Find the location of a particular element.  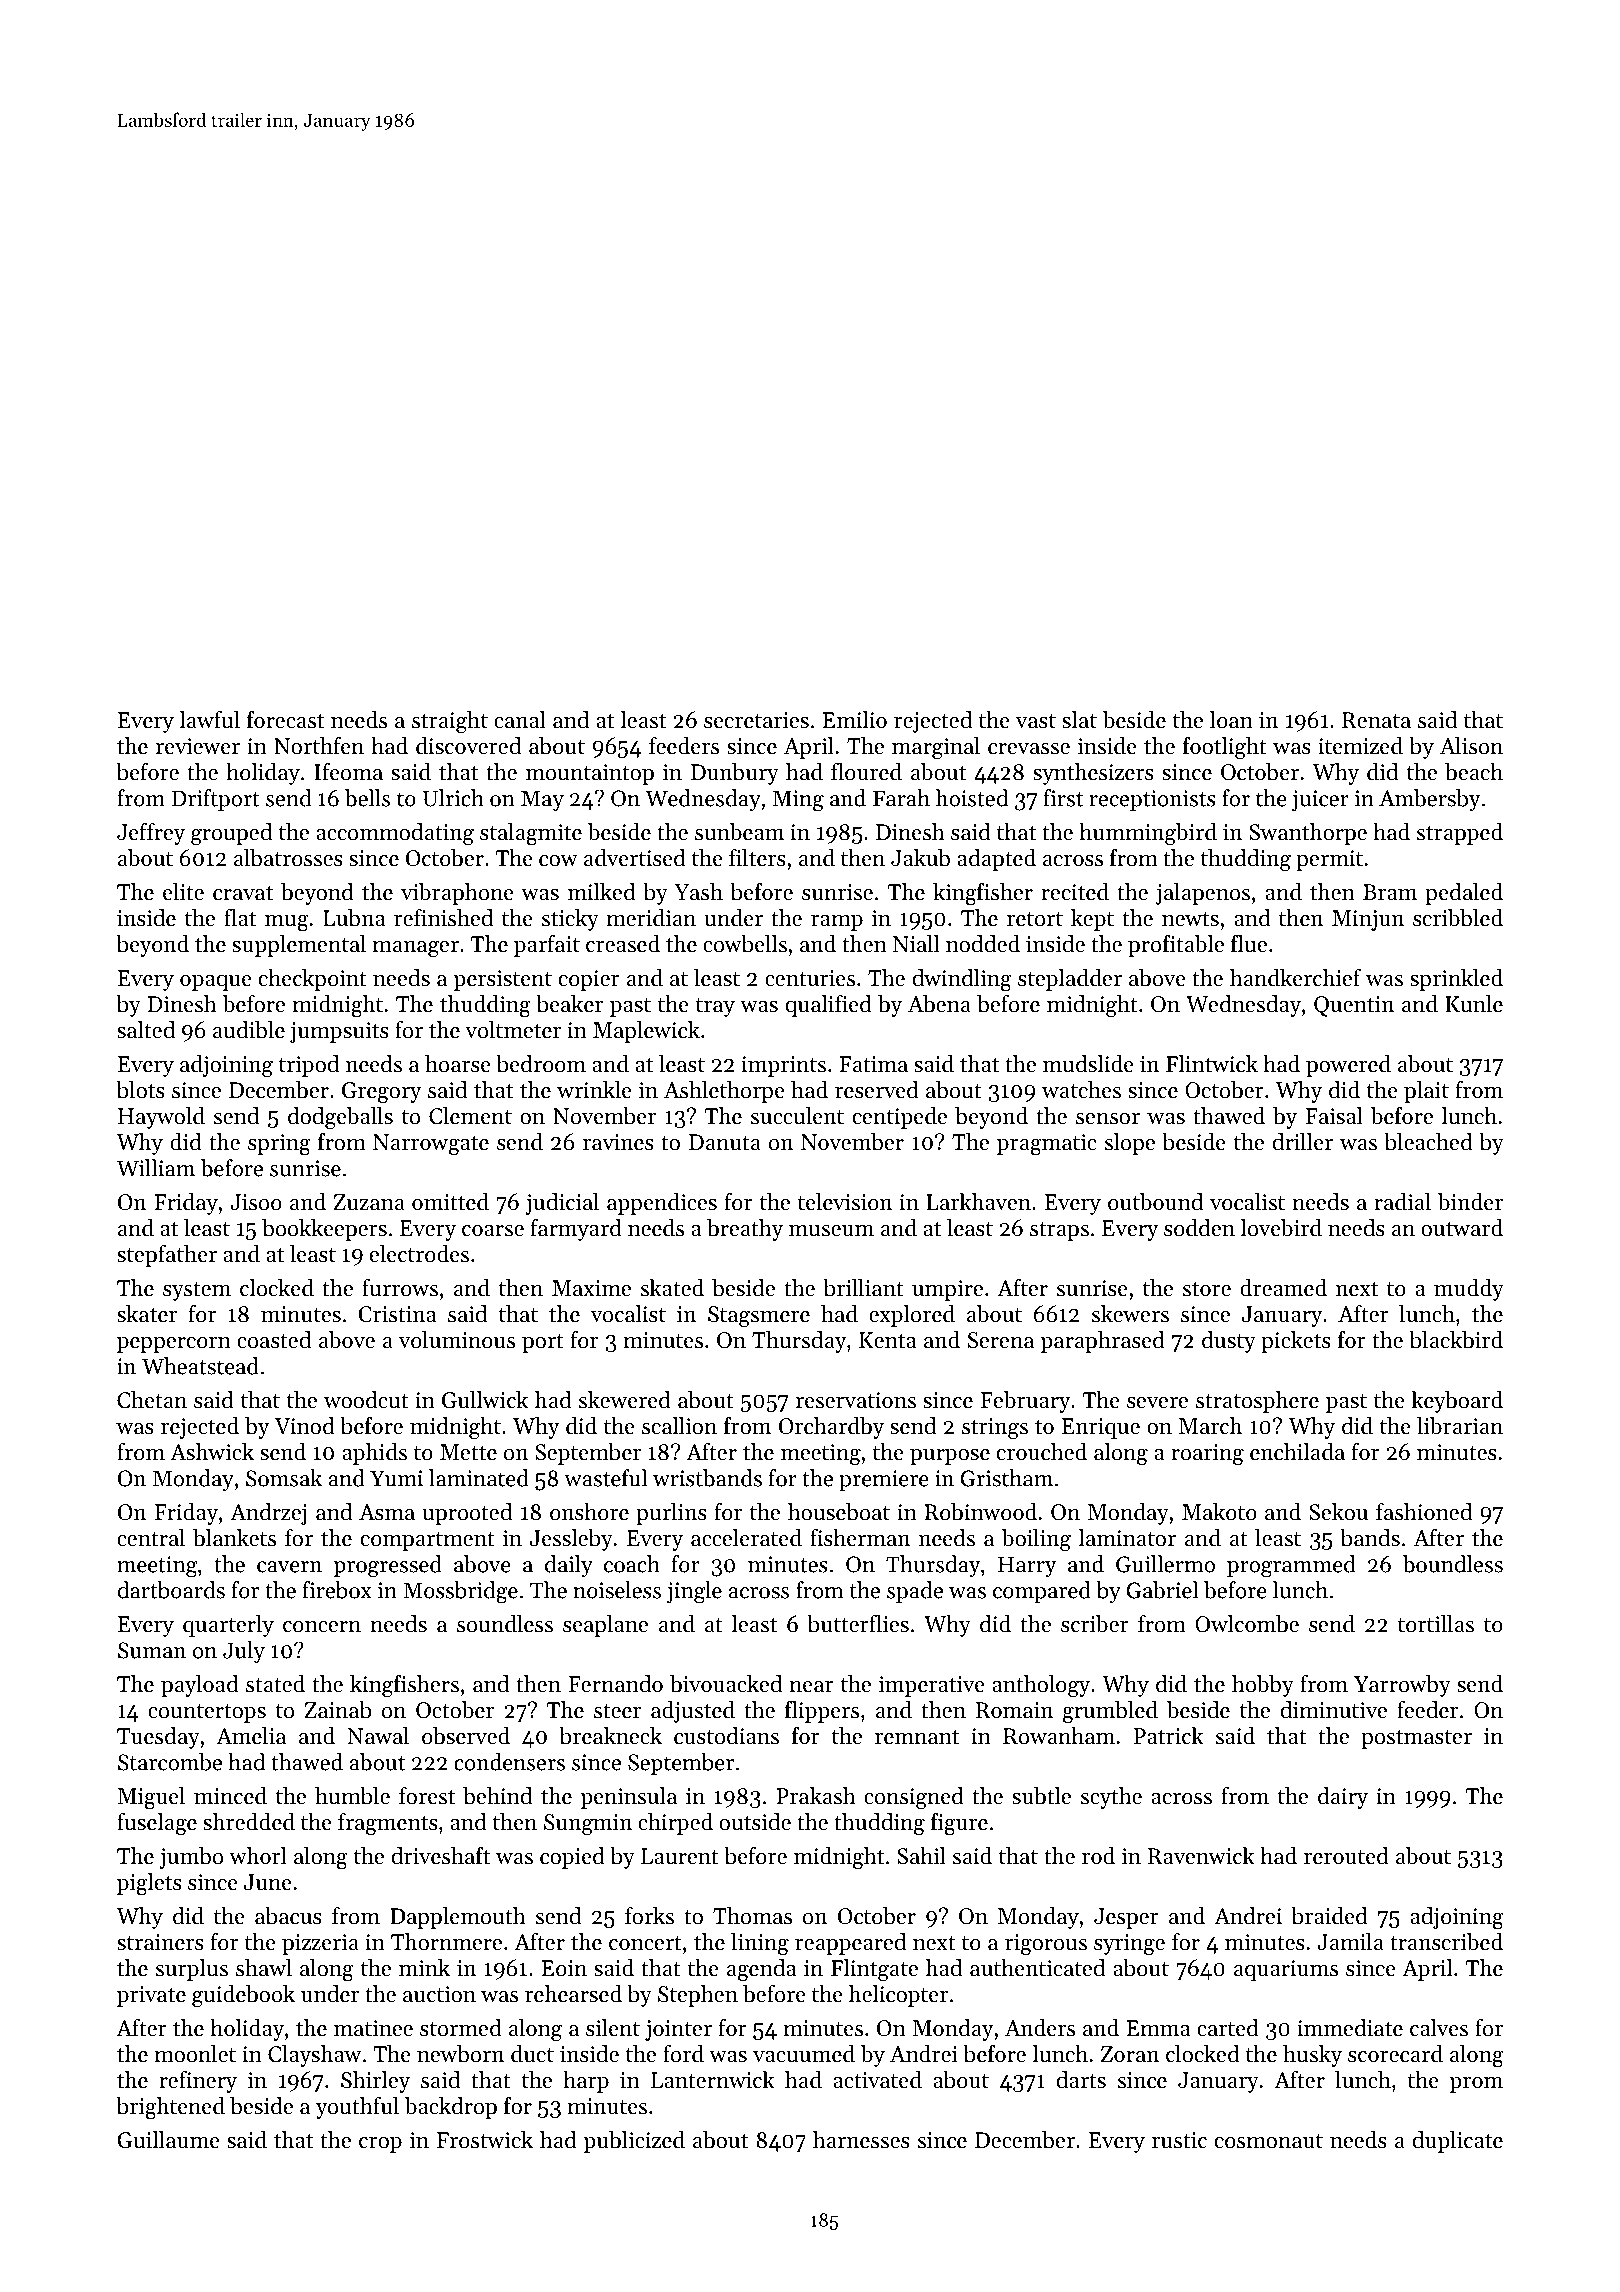

laminator is located at coordinates (1127, 1538).
